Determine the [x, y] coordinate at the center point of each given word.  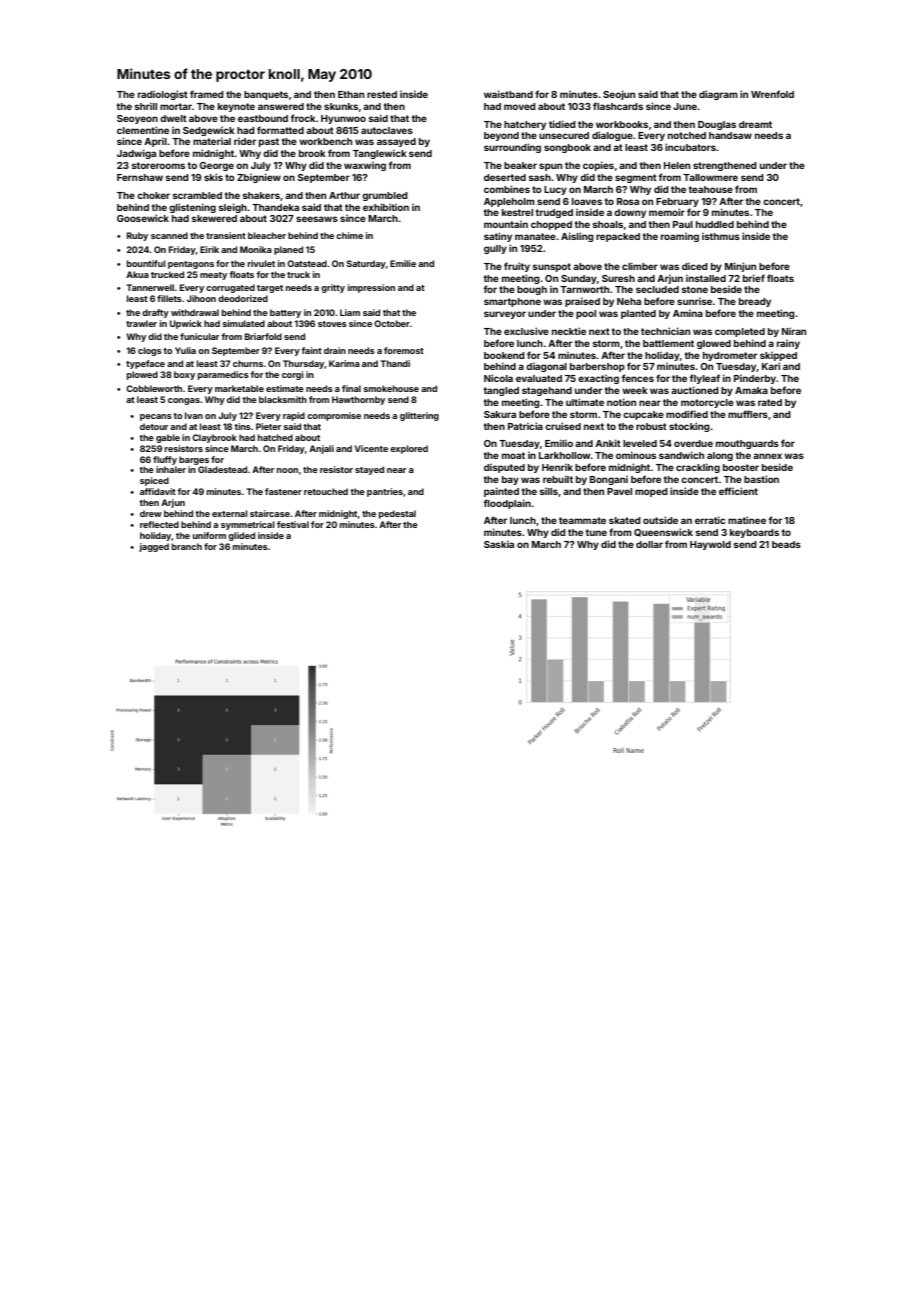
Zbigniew [259, 178]
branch [187, 546]
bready [755, 302]
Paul [683, 224]
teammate [582, 520]
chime [349, 235]
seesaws [317, 219]
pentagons [191, 265]
